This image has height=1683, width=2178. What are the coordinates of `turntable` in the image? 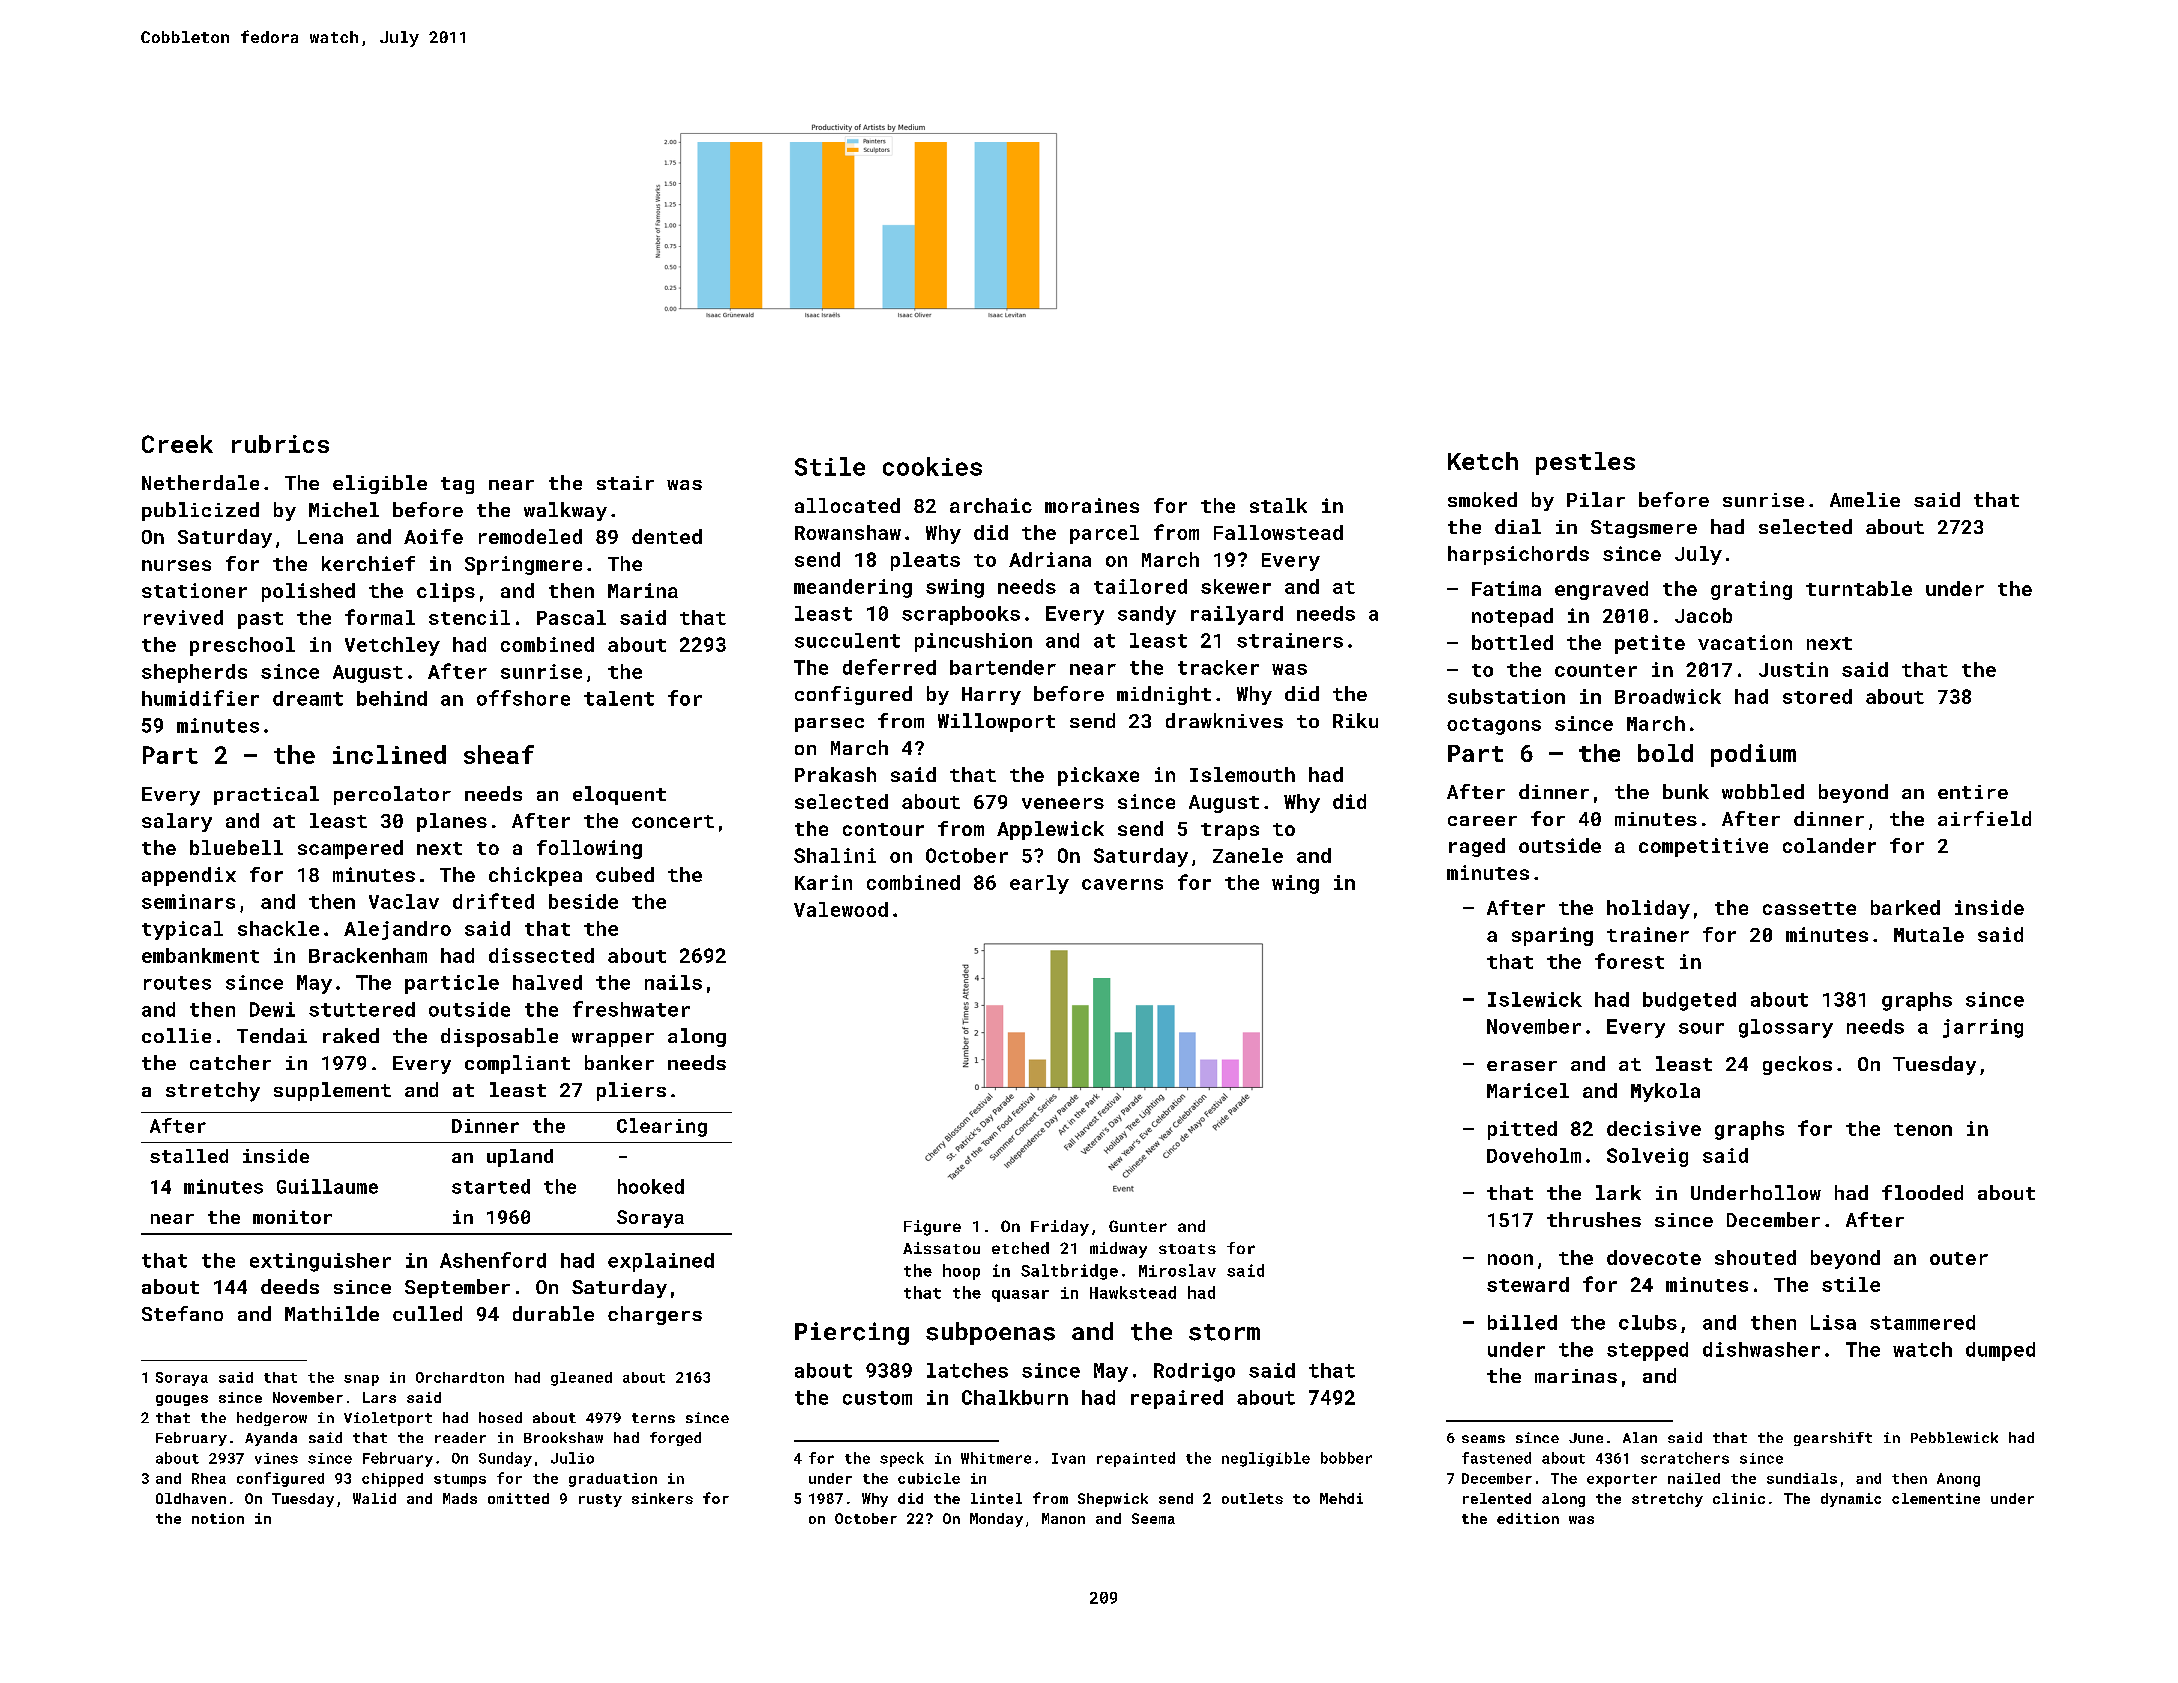 It's located at (1859, 588).
